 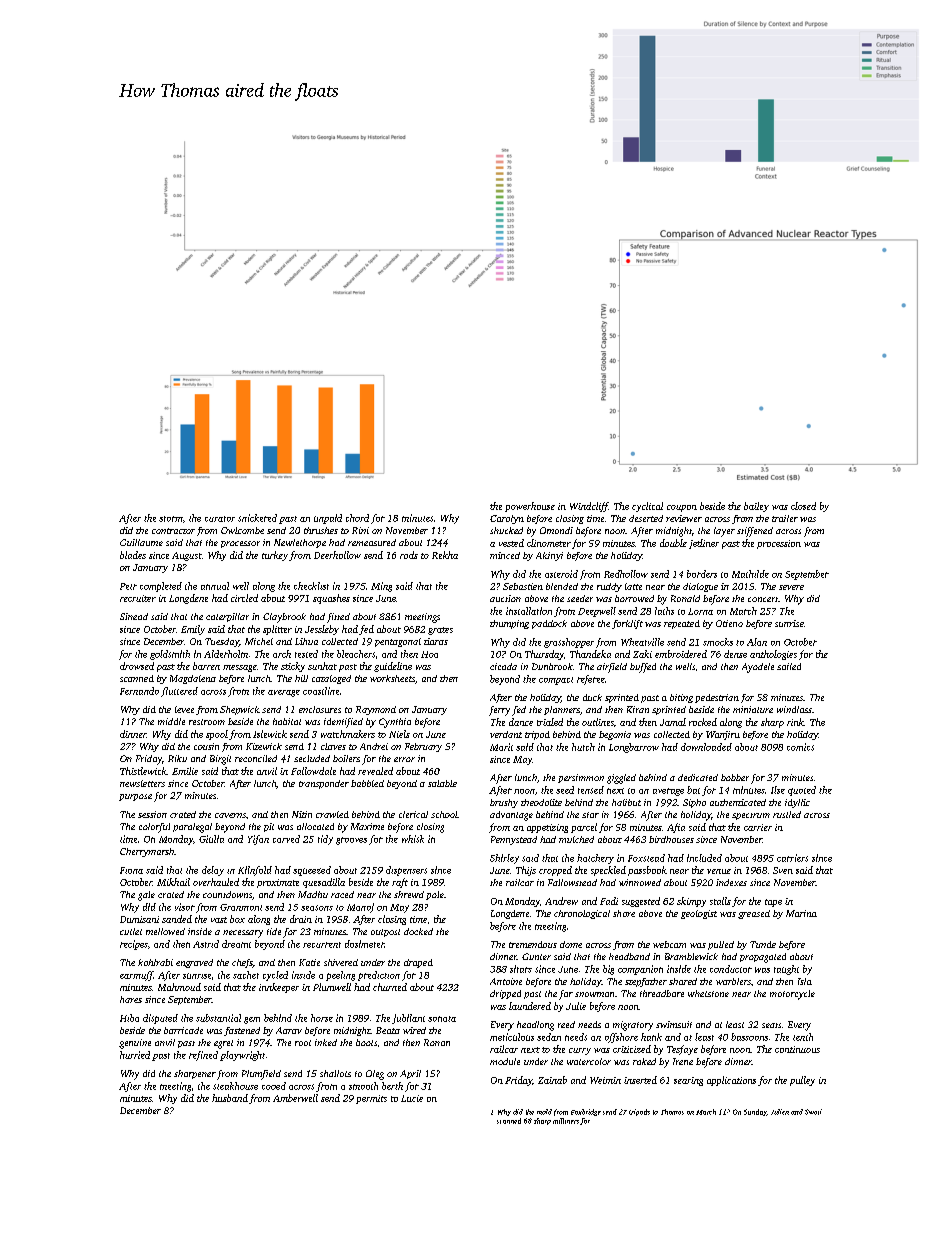 What do you see at coordinates (230, 1098) in the screenshot?
I see `husband` at bounding box center [230, 1098].
